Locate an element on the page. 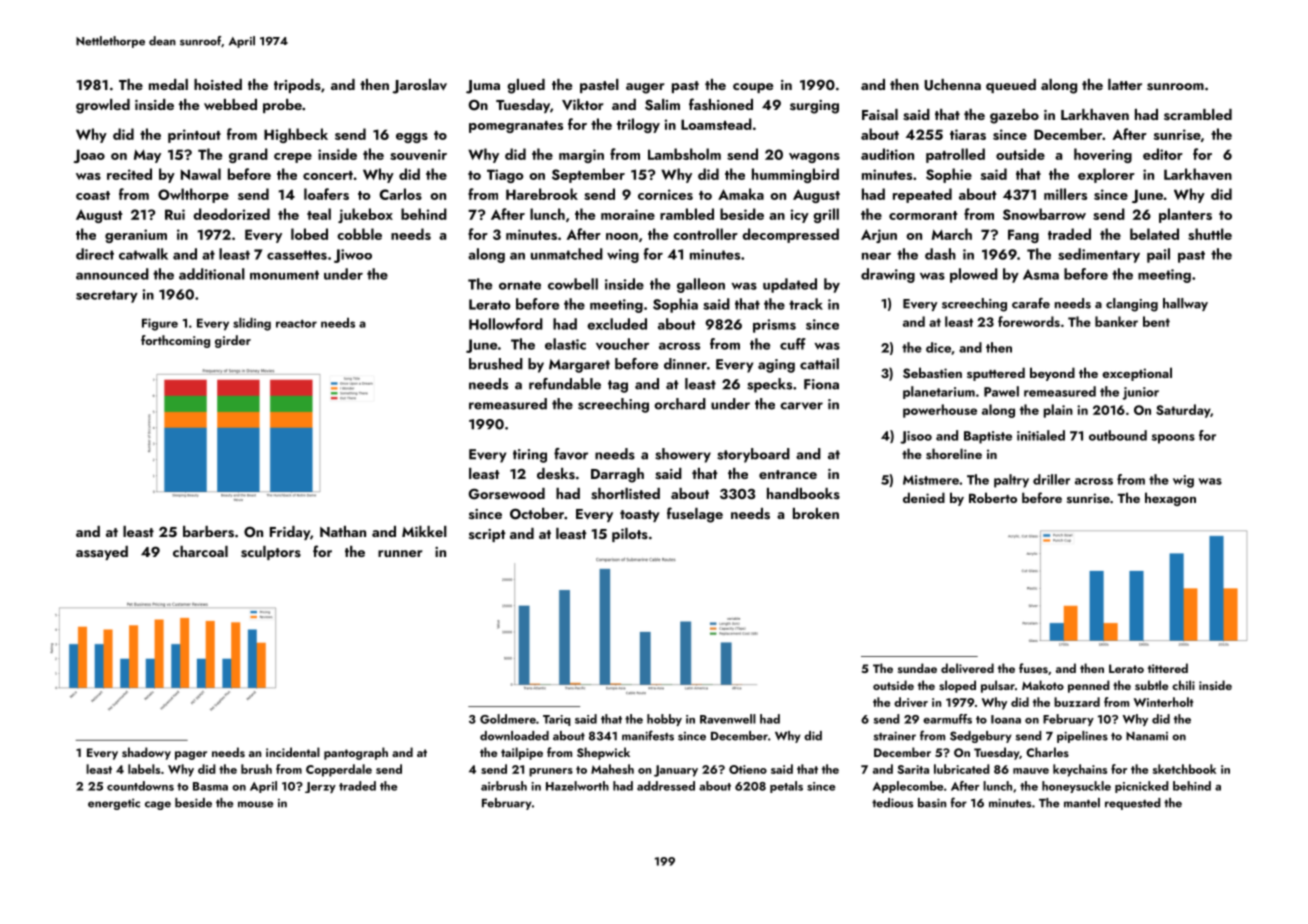 The height and width of the page is (924, 1308). planetarium is located at coordinates (939, 392).
